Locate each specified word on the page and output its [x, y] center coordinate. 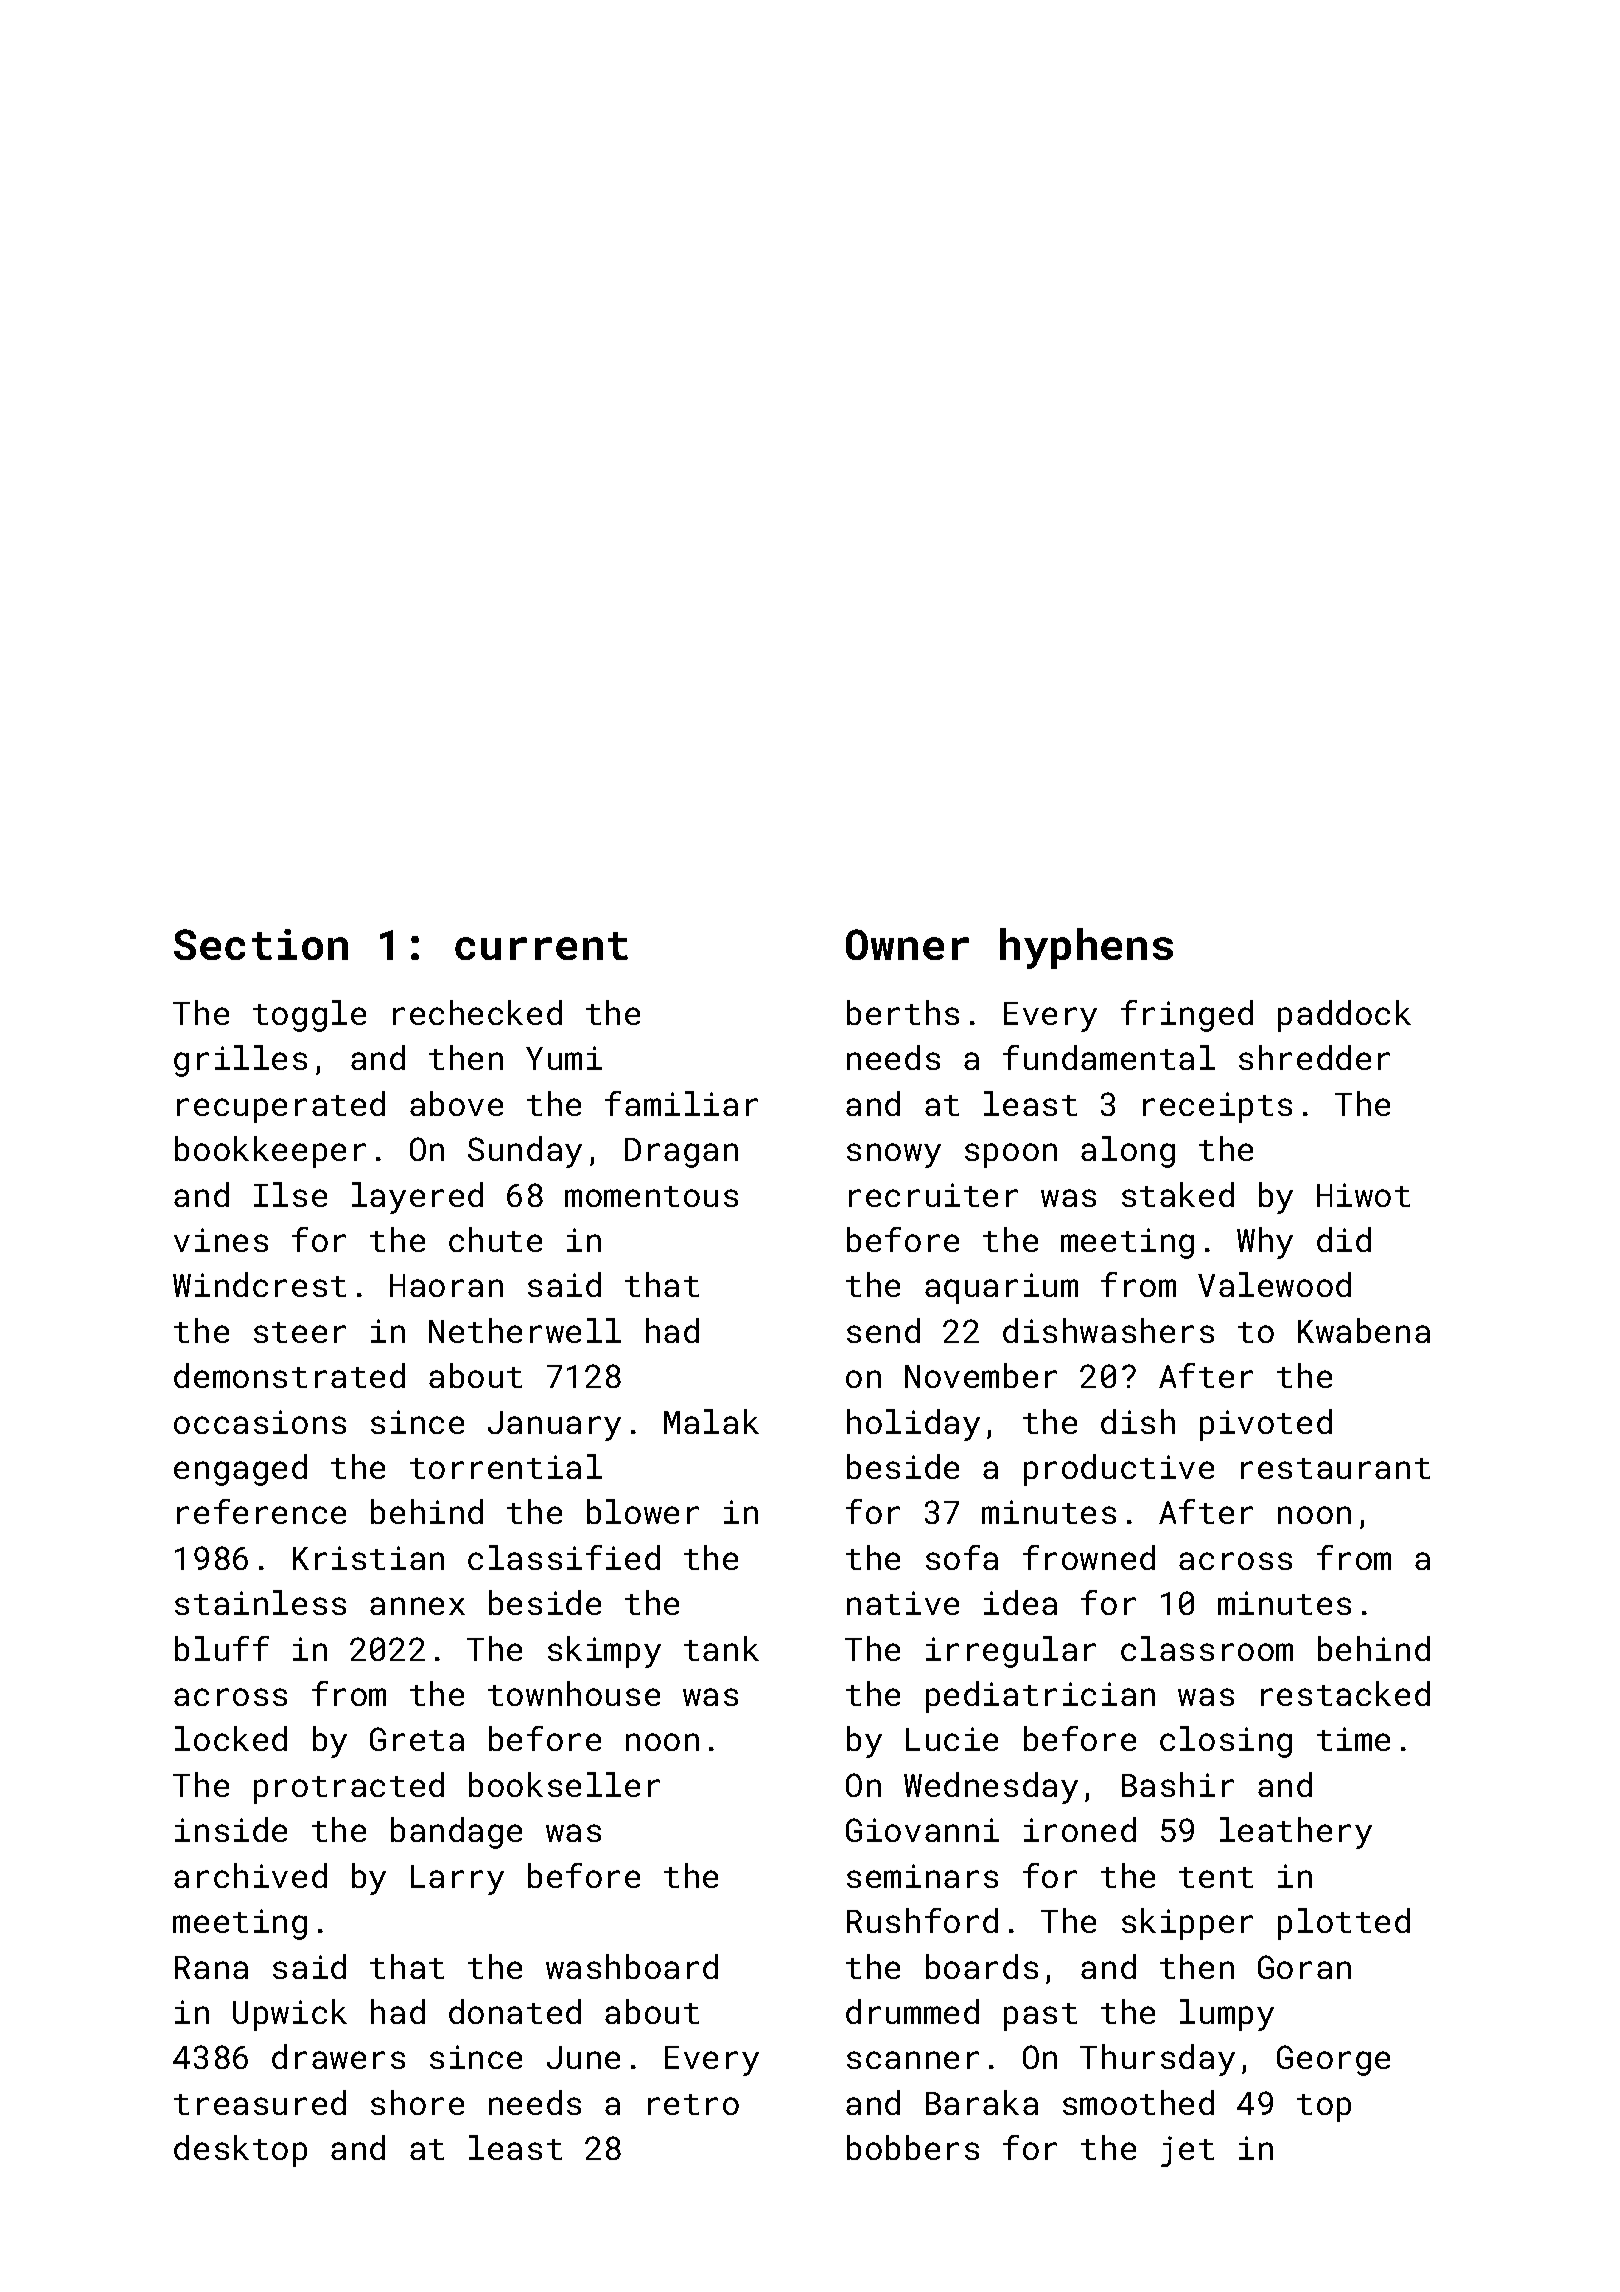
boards [982, 1966]
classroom [1207, 1648]
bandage [456, 1833]
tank [721, 1648]
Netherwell [525, 1330]
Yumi [564, 1058]
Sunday [525, 1152]
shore [417, 2102]
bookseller [564, 1784]
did [1344, 1239]
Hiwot [1363, 1195]
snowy [894, 1155]
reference [261, 1511]
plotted [1344, 1924]
